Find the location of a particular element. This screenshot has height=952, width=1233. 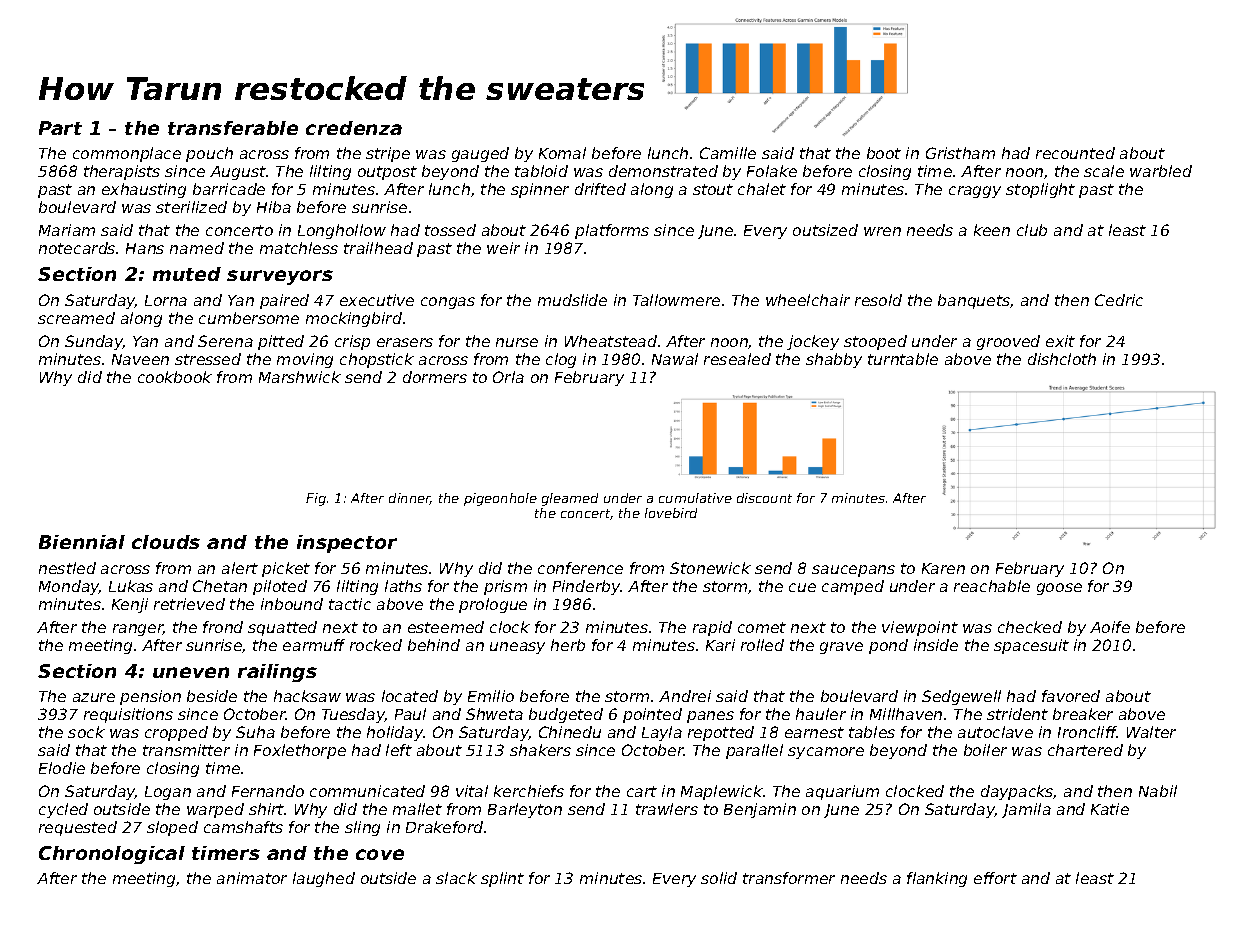

splint is located at coordinates (502, 879).
